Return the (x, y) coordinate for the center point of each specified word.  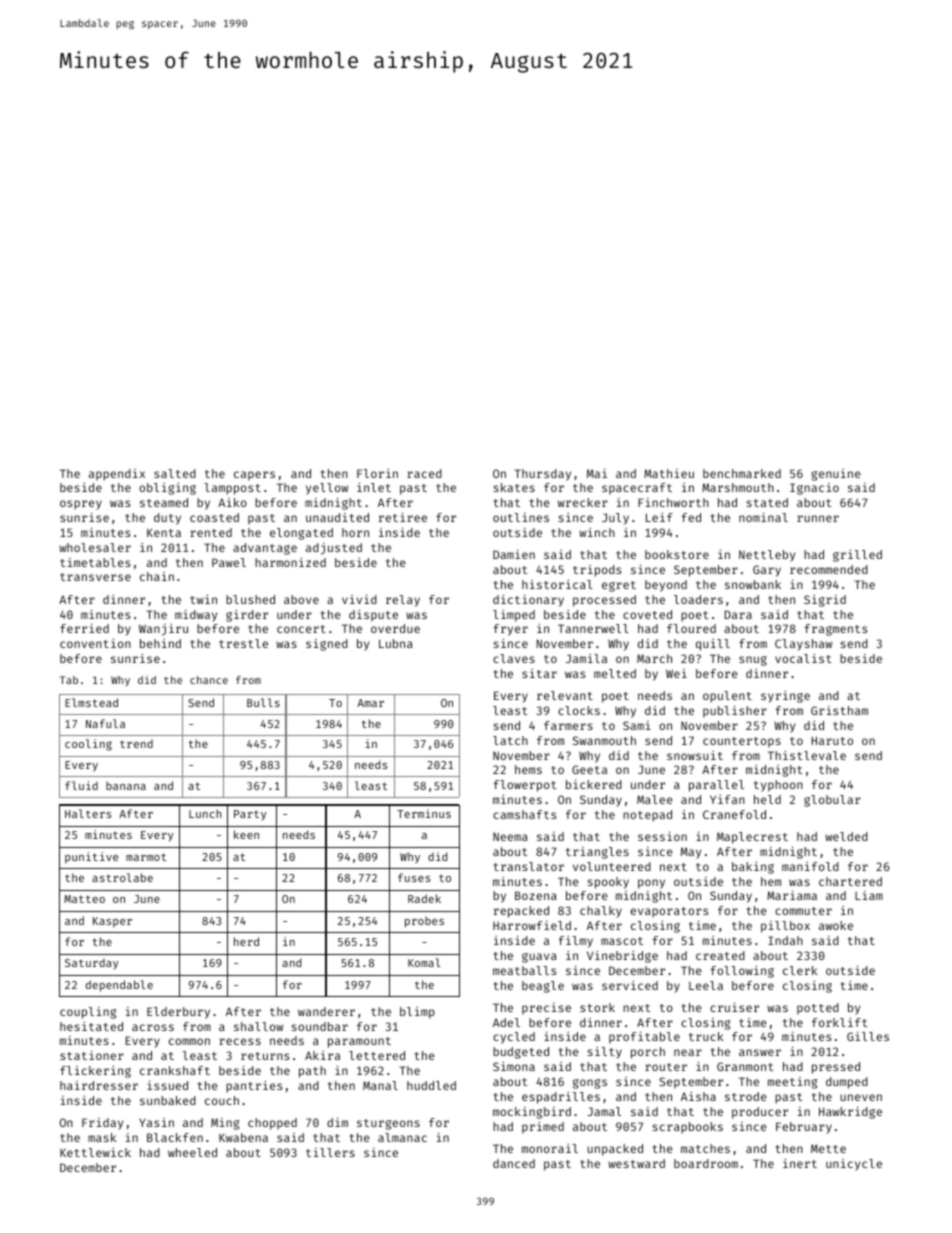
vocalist (803, 658)
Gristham (839, 710)
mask (102, 1137)
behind (160, 643)
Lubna (396, 643)
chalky (601, 912)
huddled (431, 1085)
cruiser (734, 1007)
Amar (370, 703)
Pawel (229, 562)
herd (246, 941)
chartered (850, 881)
